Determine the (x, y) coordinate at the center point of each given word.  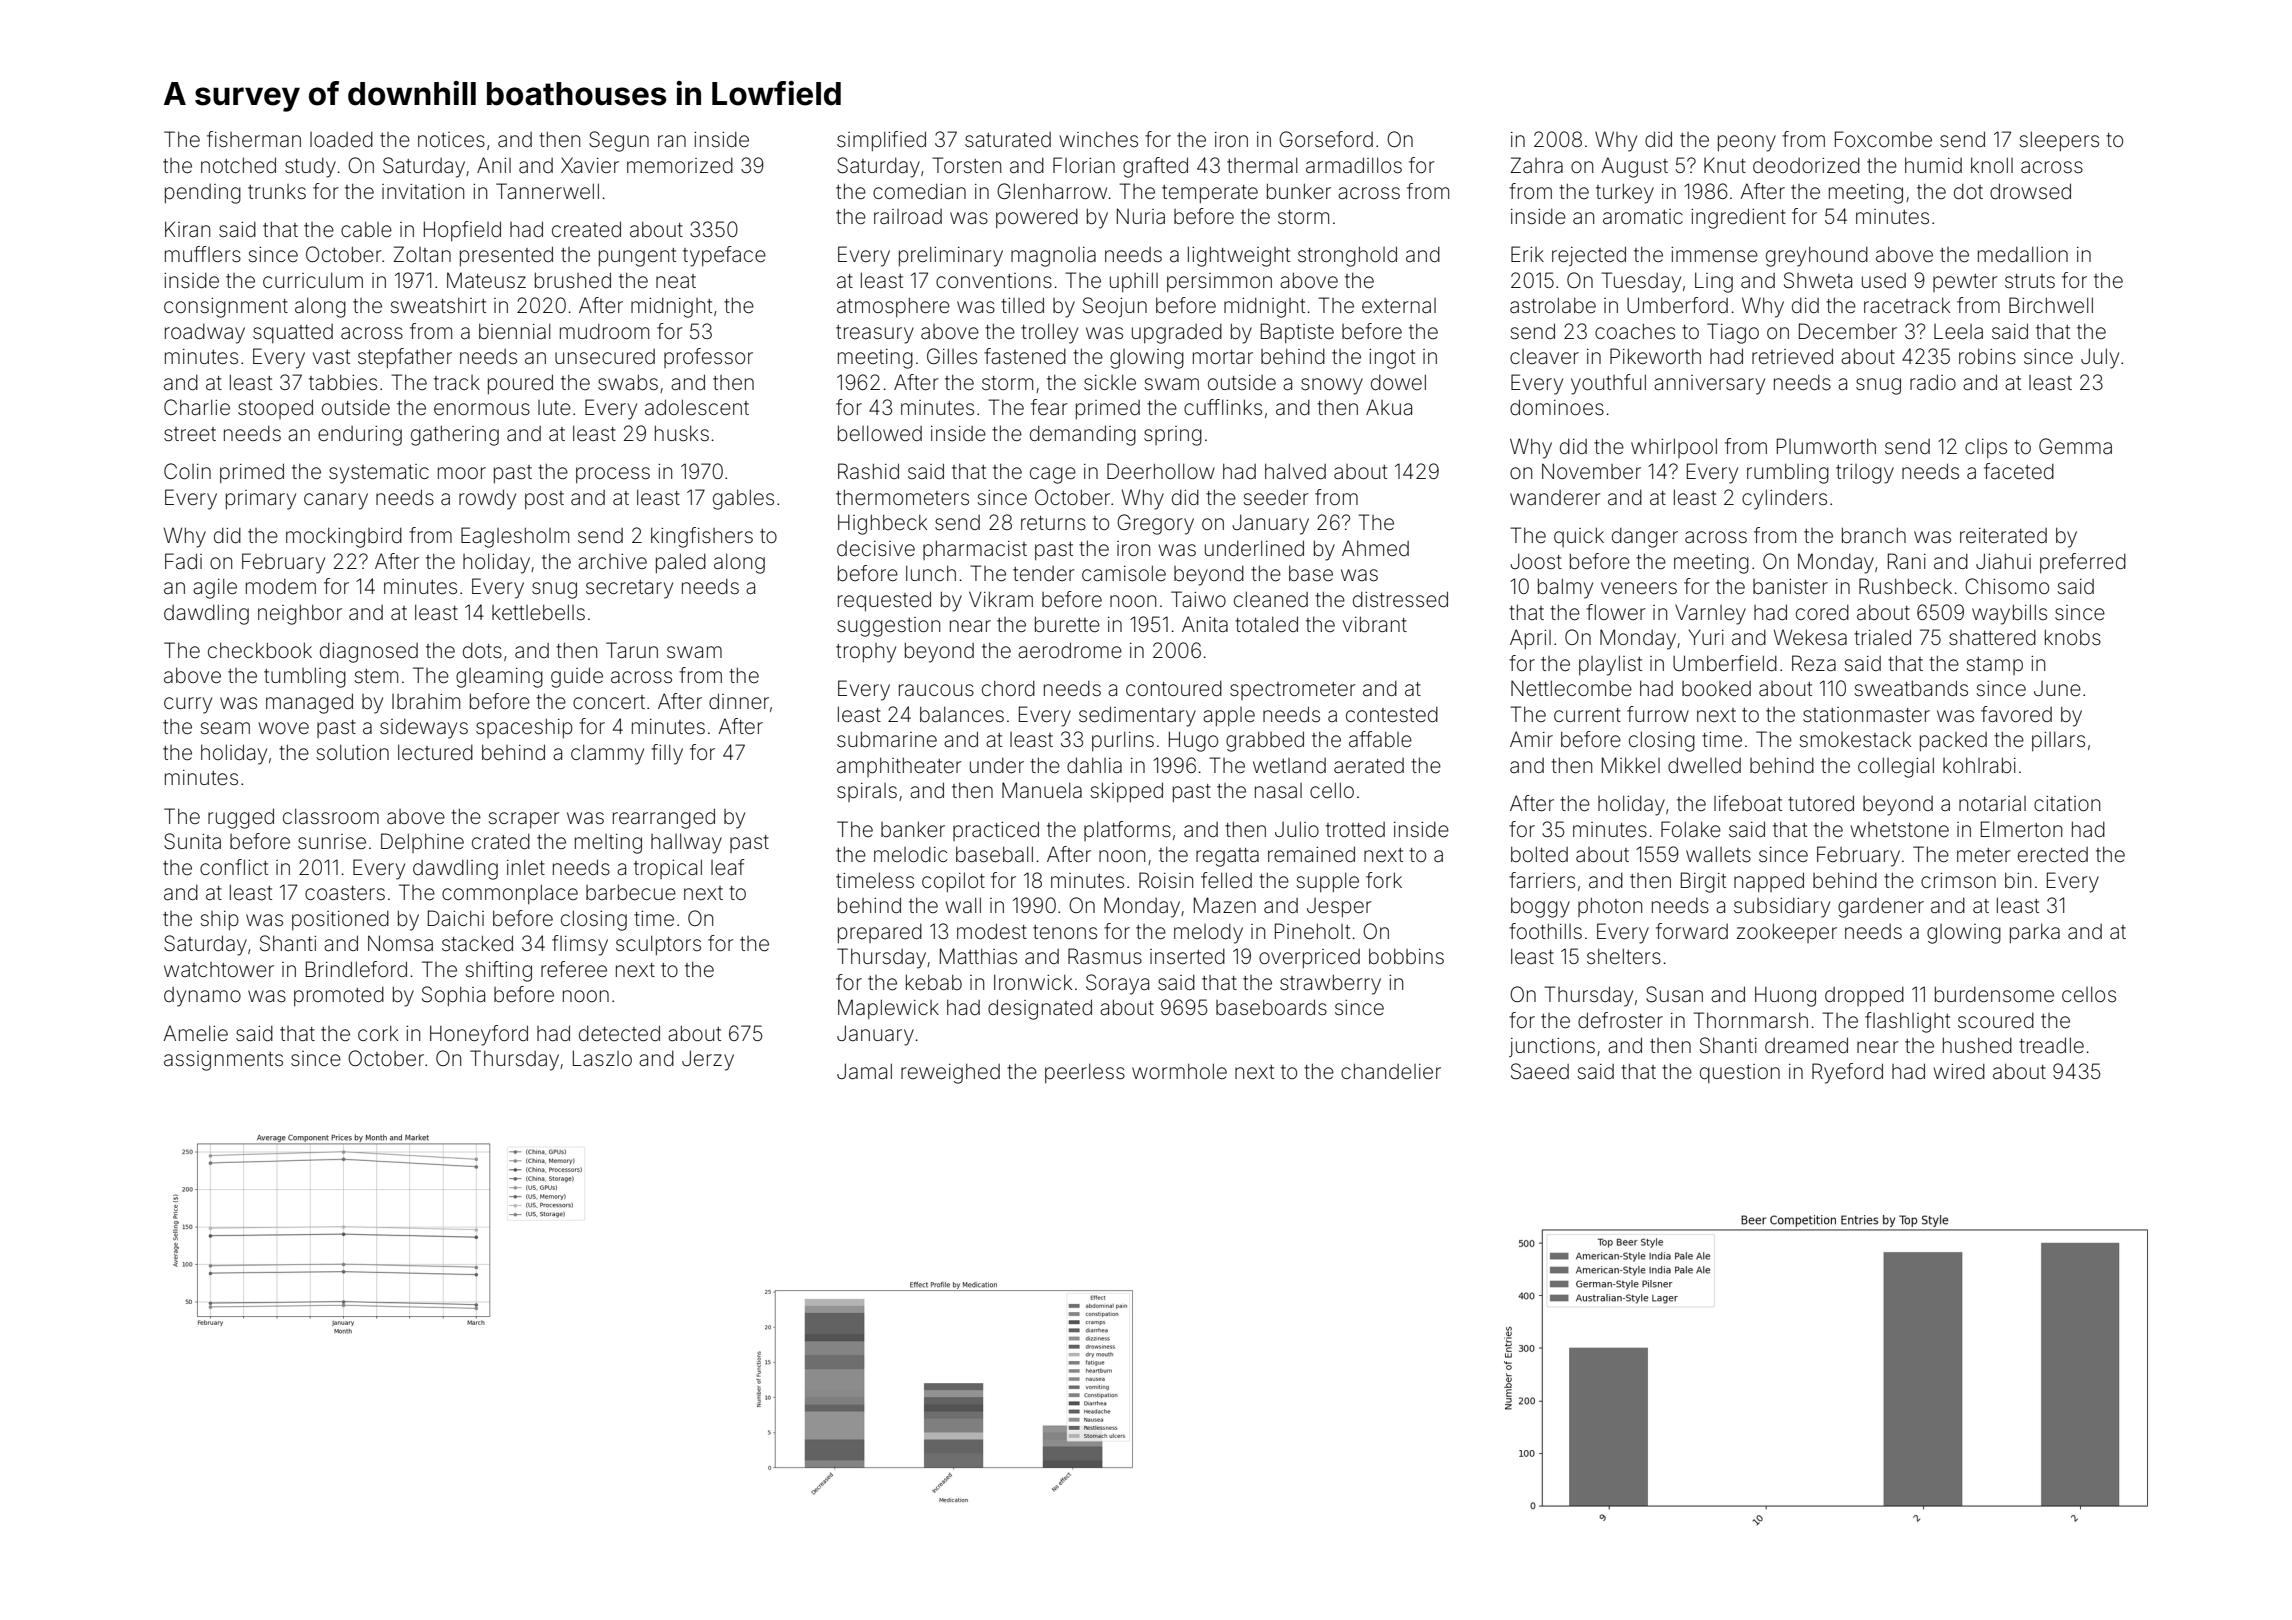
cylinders (1784, 499)
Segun (619, 141)
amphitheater (899, 767)
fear (1049, 407)
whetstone (1899, 830)
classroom (331, 816)
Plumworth (1826, 446)
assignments (223, 1061)
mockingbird (344, 537)
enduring (360, 436)
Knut (1725, 165)
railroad (908, 216)
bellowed (880, 433)
